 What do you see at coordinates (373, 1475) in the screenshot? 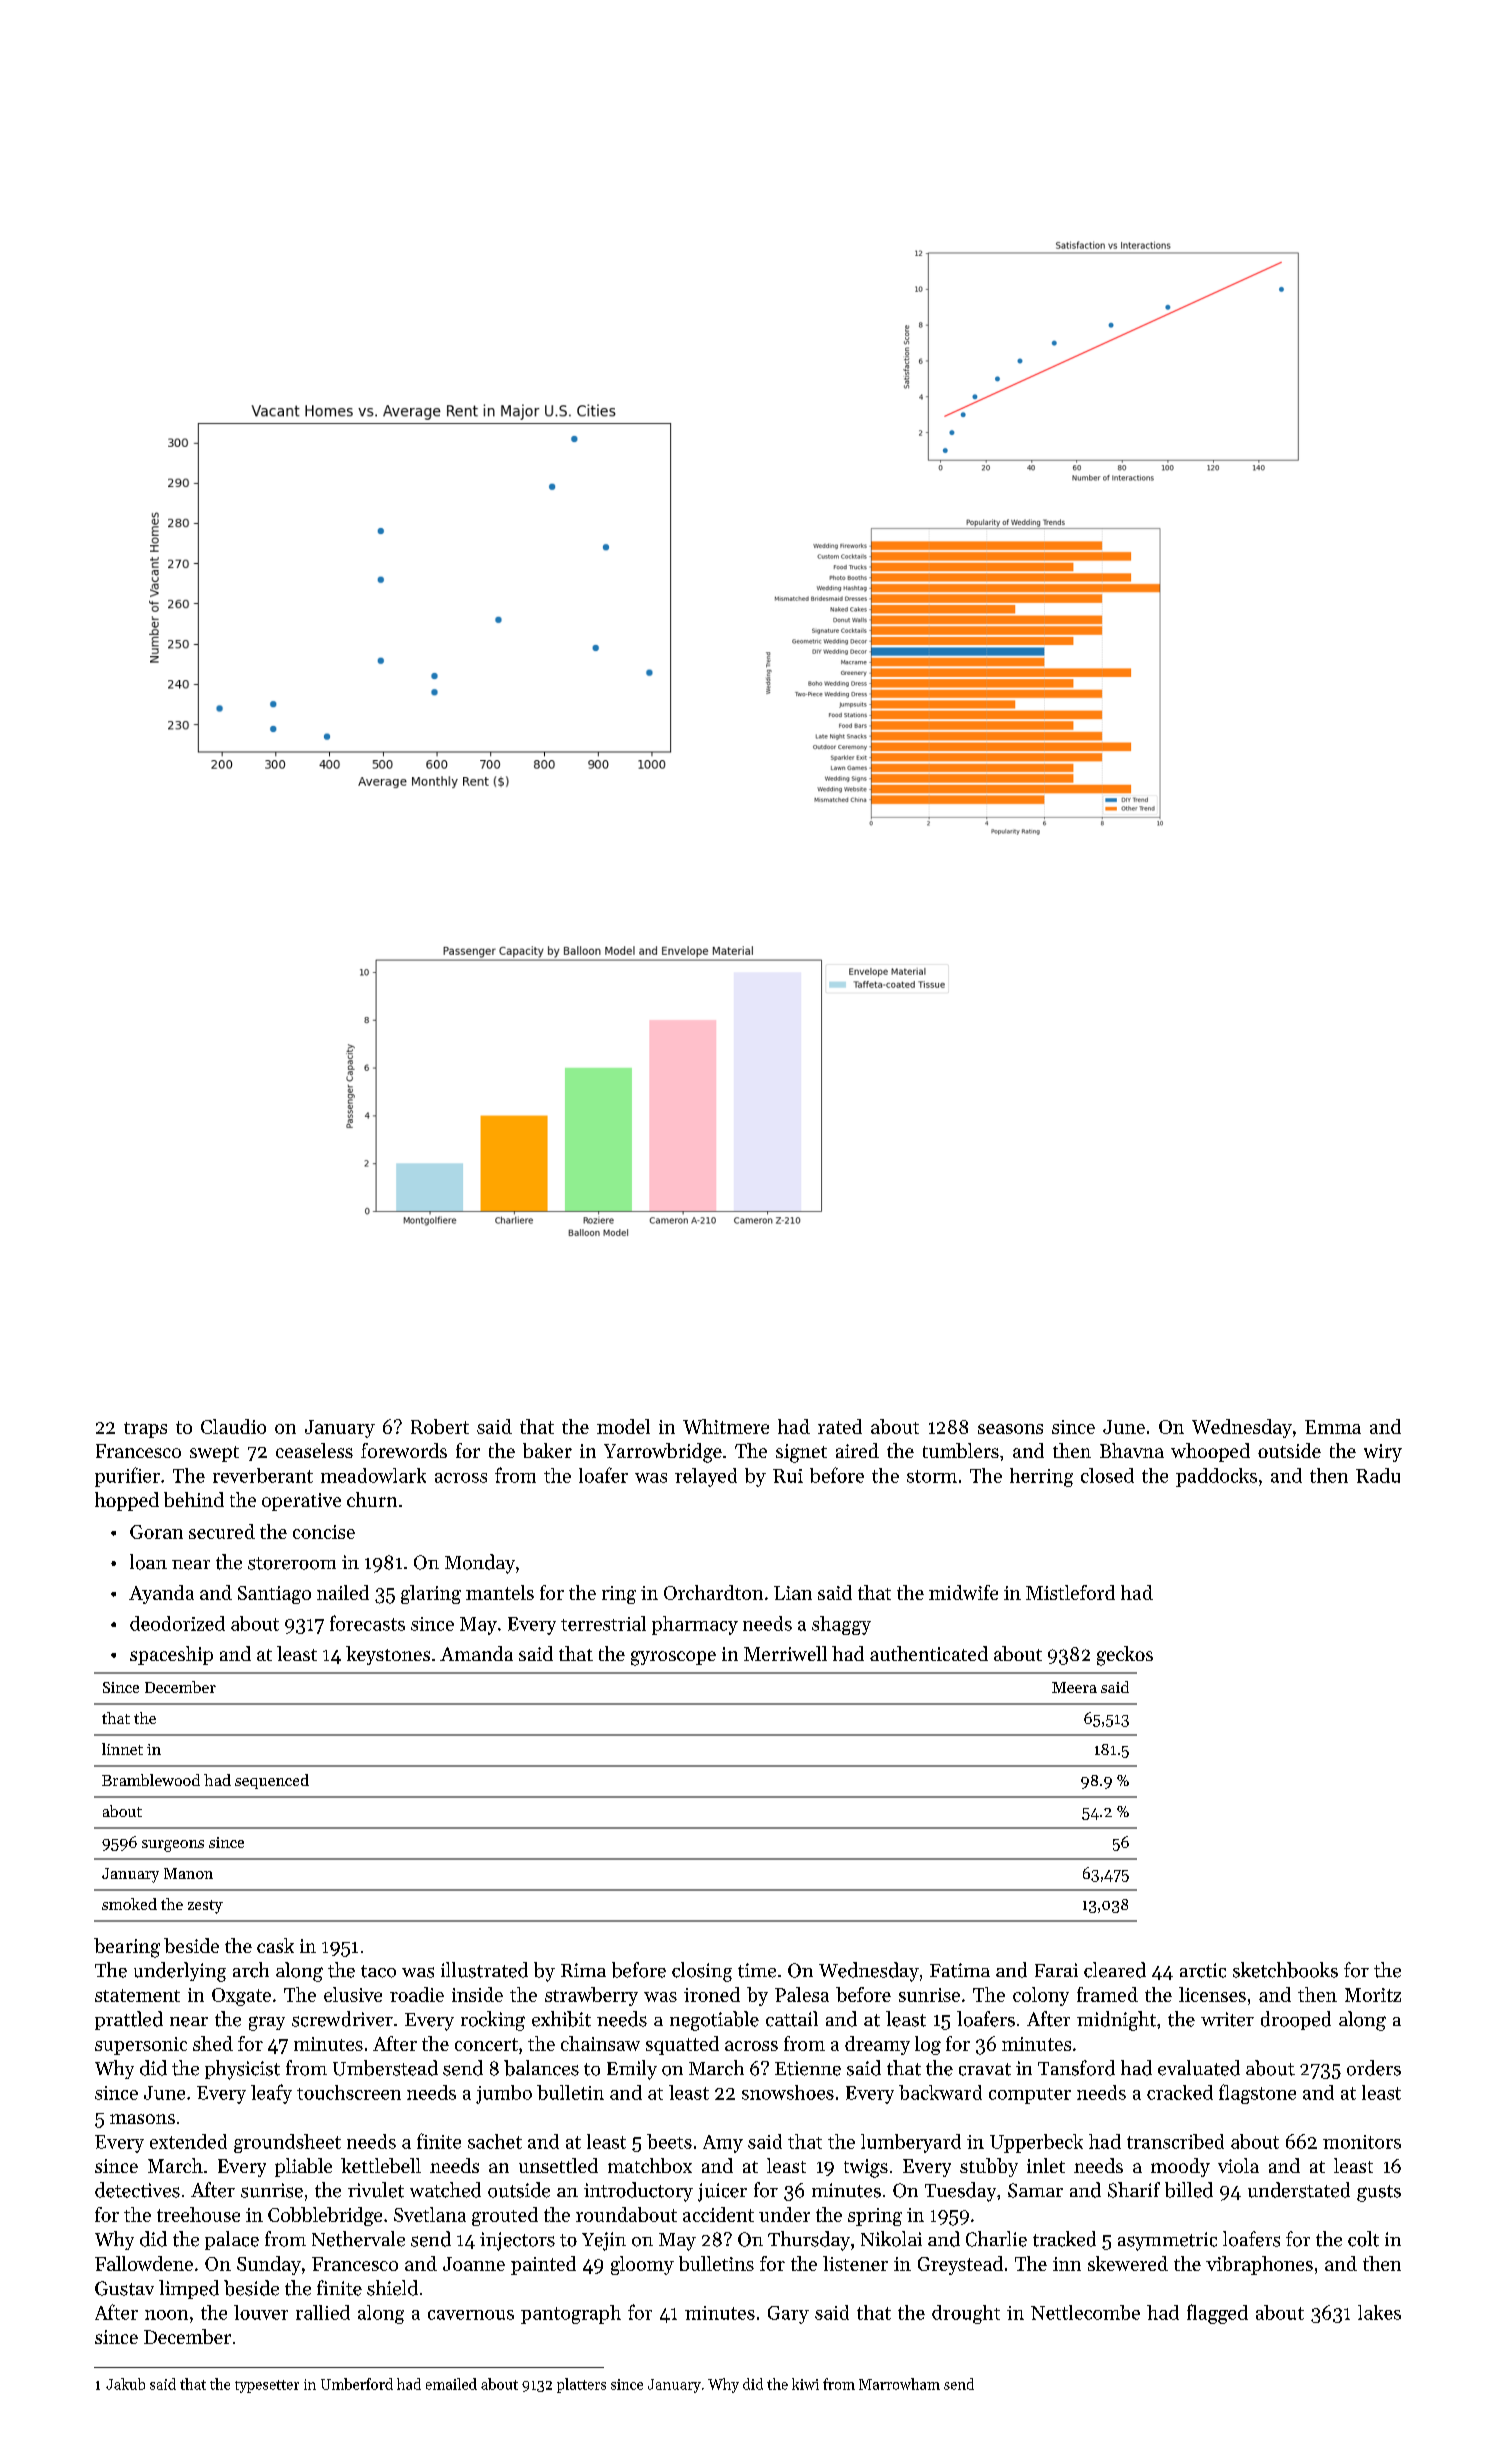
I see `meadowlark` at bounding box center [373, 1475].
